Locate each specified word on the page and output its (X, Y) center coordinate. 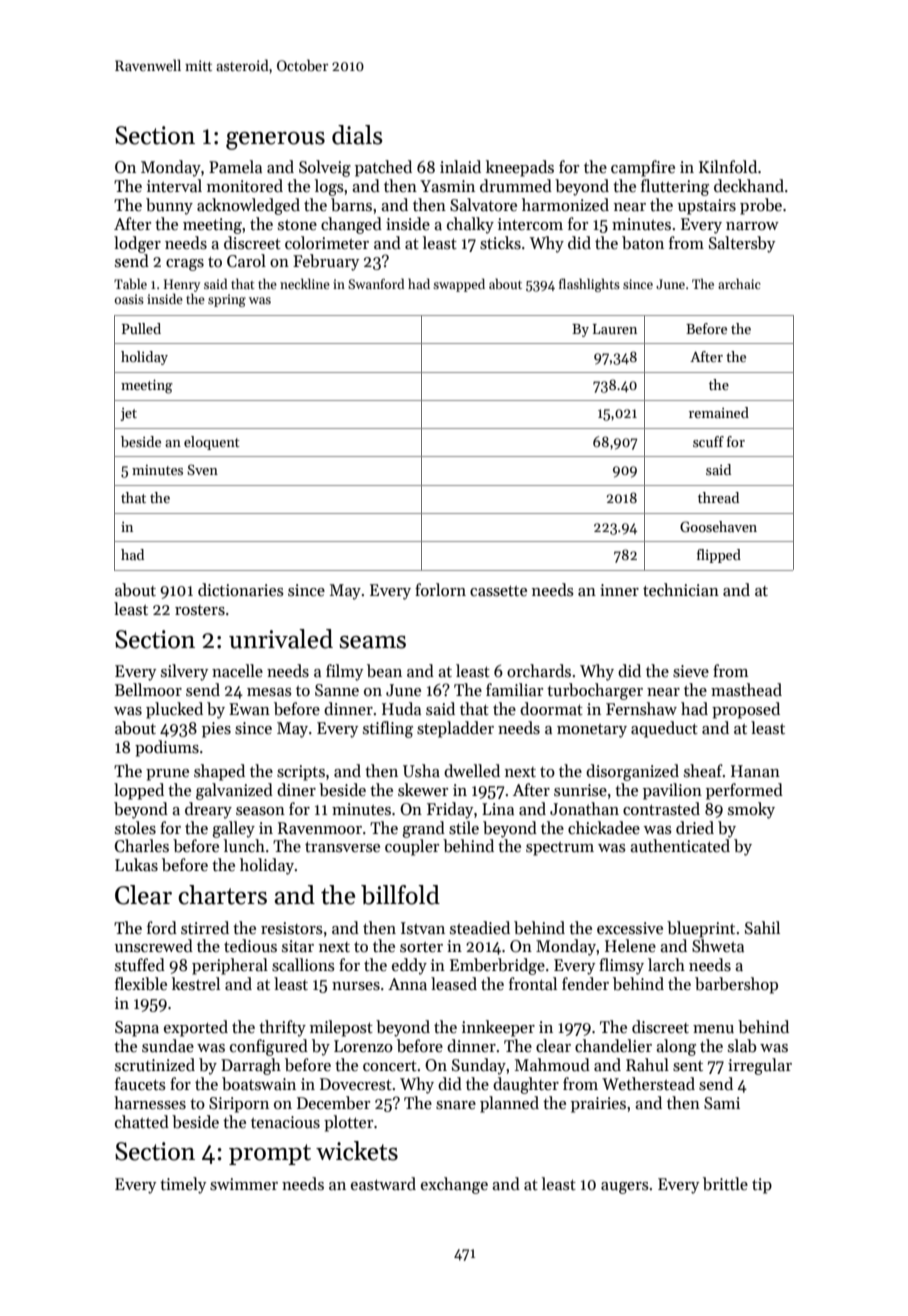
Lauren (615, 329)
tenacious (285, 1122)
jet (128, 414)
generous (275, 141)
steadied (480, 928)
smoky (751, 810)
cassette (498, 591)
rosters (200, 610)
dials (357, 135)
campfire (643, 168)
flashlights (589, 285)
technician (681, 590)
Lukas (136, 865)
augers (625, 1188)
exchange (454, 1185)
